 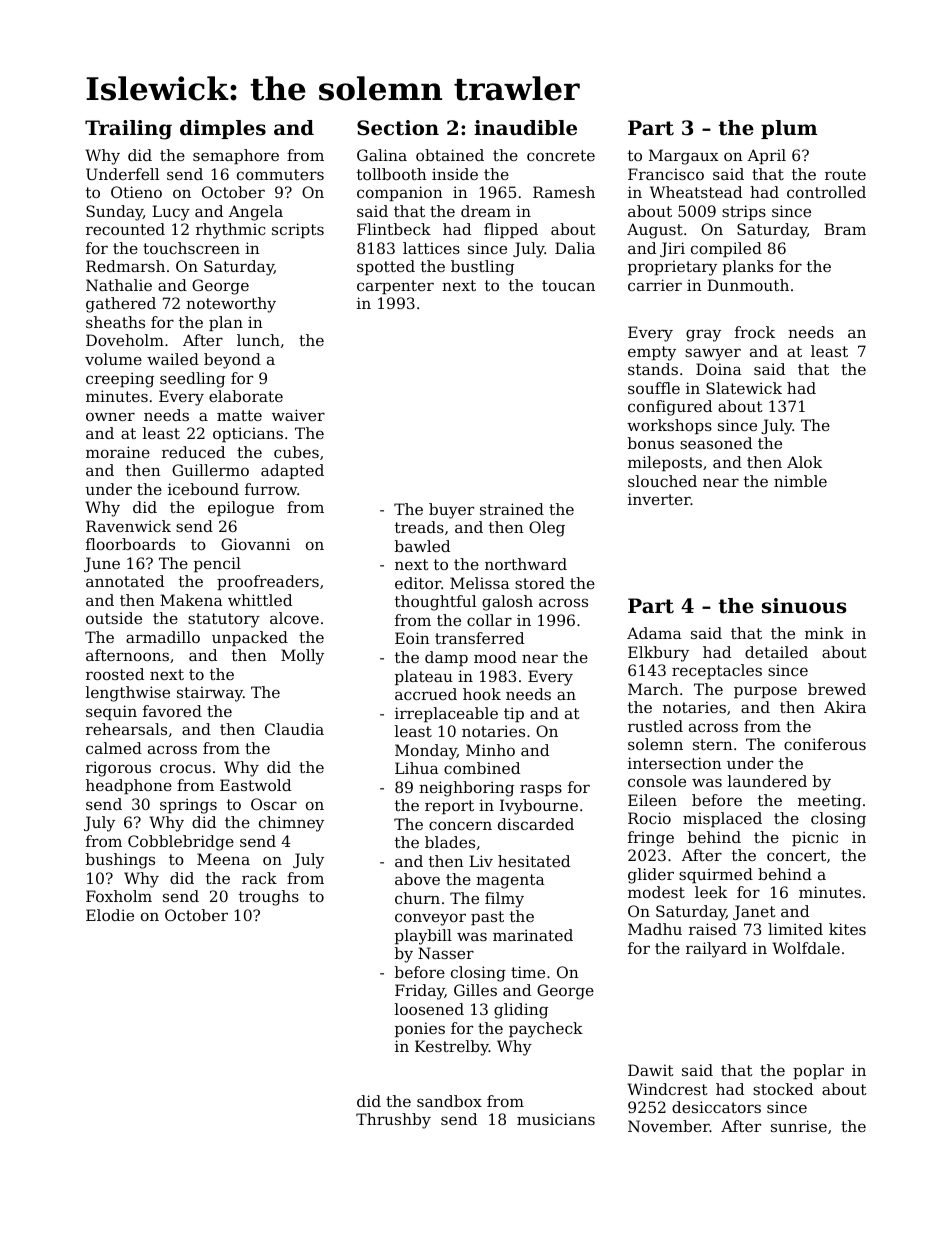 I want to click on workshops, so click(x=669, y=426).
